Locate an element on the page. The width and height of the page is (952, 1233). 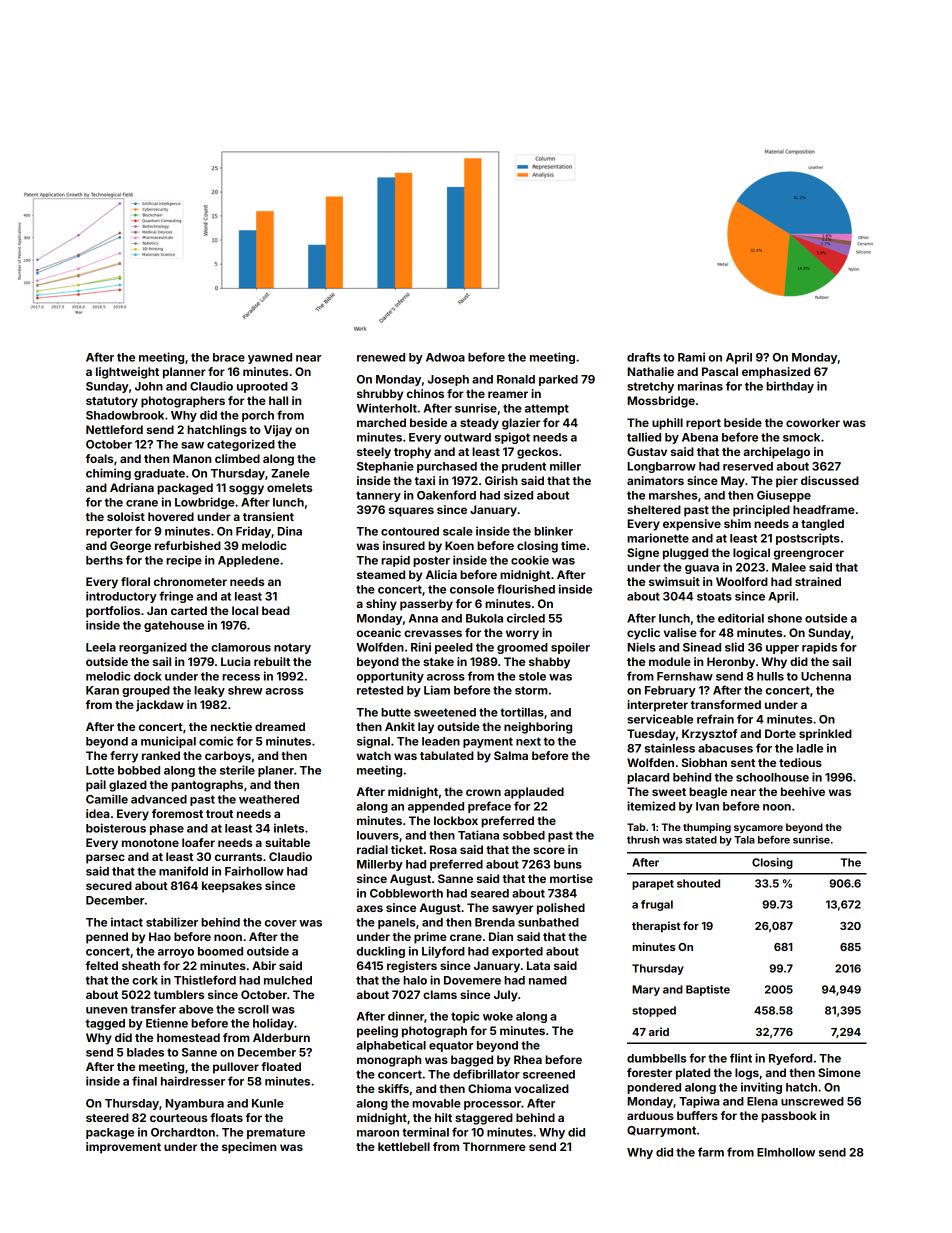
Fairhollow is located at coordinates (254, 871).
